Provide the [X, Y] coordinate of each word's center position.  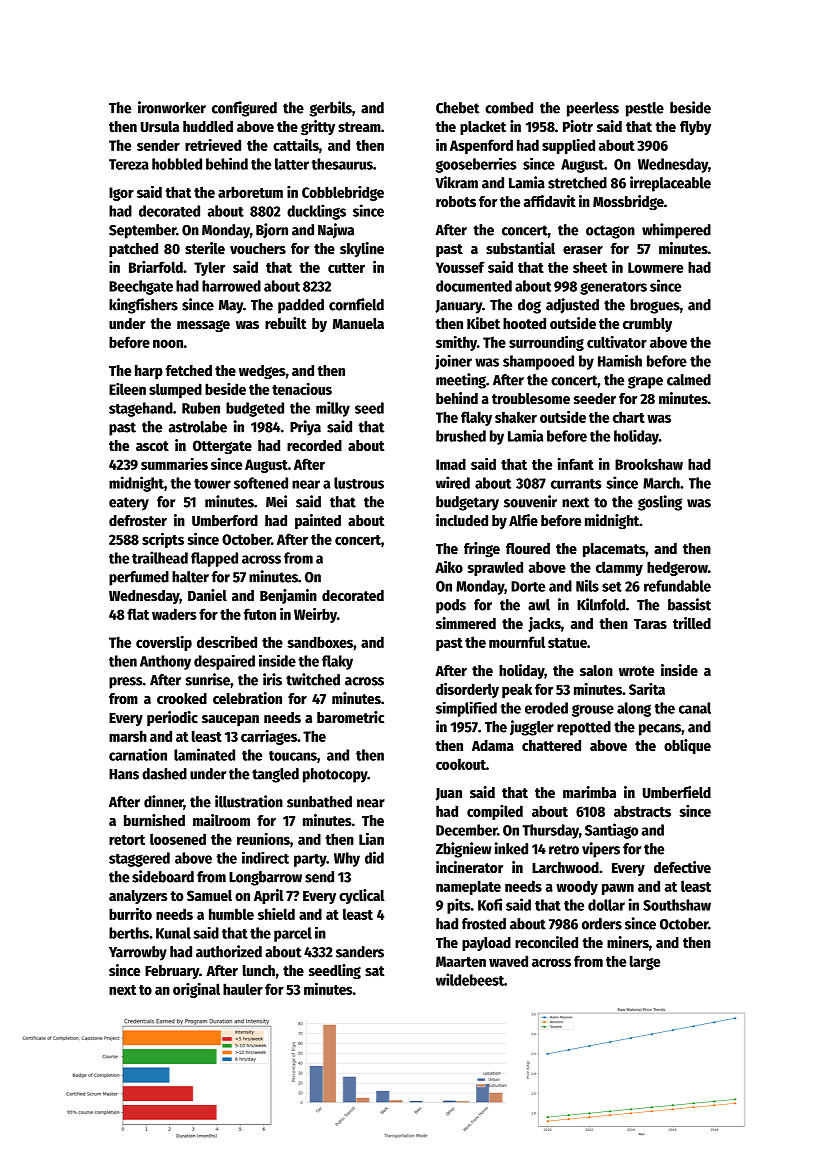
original [196, 990]
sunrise [208, 679]
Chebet [457, 108]
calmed [689, 380]
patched [133, 250]
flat [138, 614]
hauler [243, 989]
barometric [350, 717]
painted [318, 521]
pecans [660, 730]
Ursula [160, 126]
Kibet [483, 323]
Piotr [578, 126]
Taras [650, 624]
